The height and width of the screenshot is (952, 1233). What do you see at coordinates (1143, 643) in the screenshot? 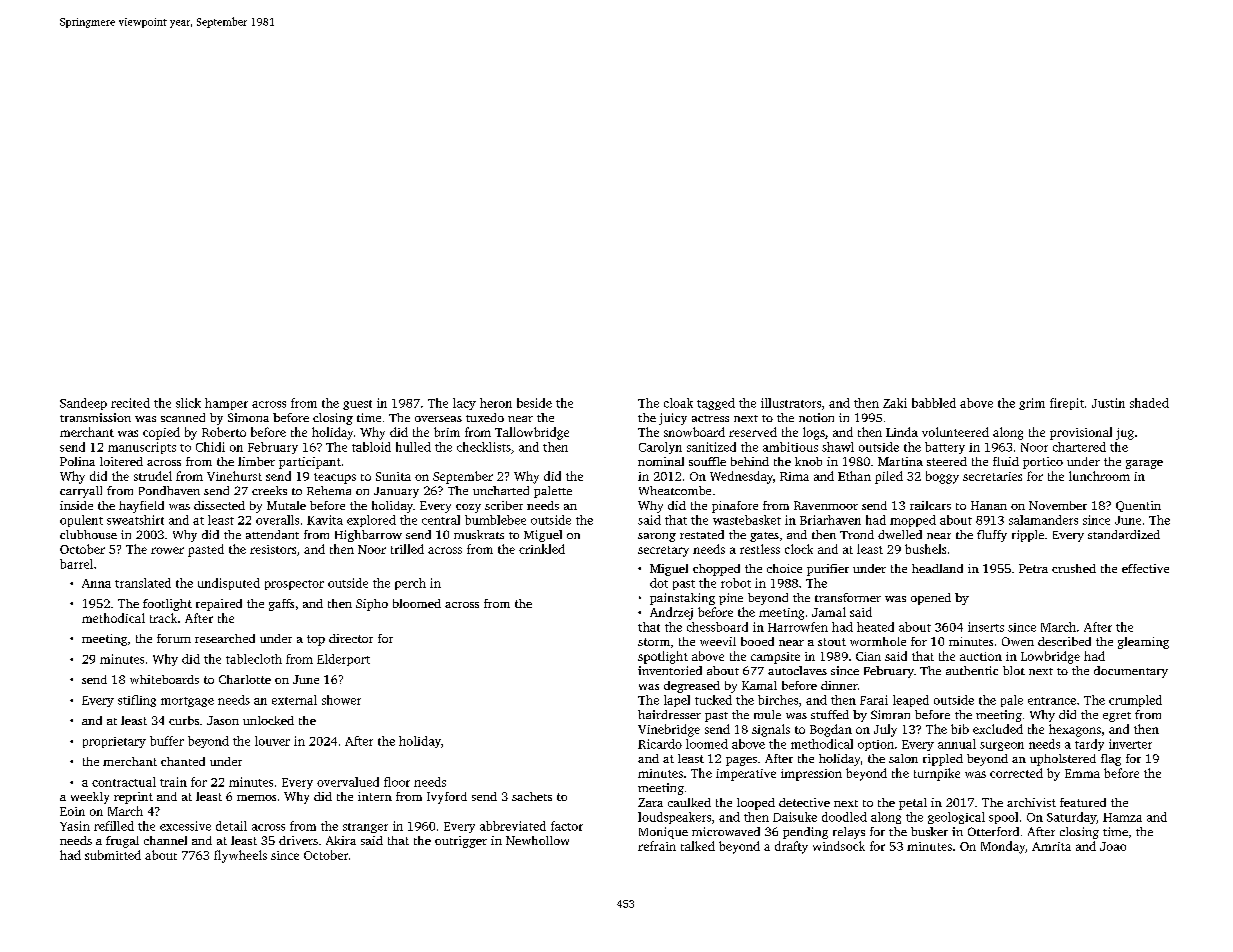
I see `gleaming` at bounding box center [1143, 643].
